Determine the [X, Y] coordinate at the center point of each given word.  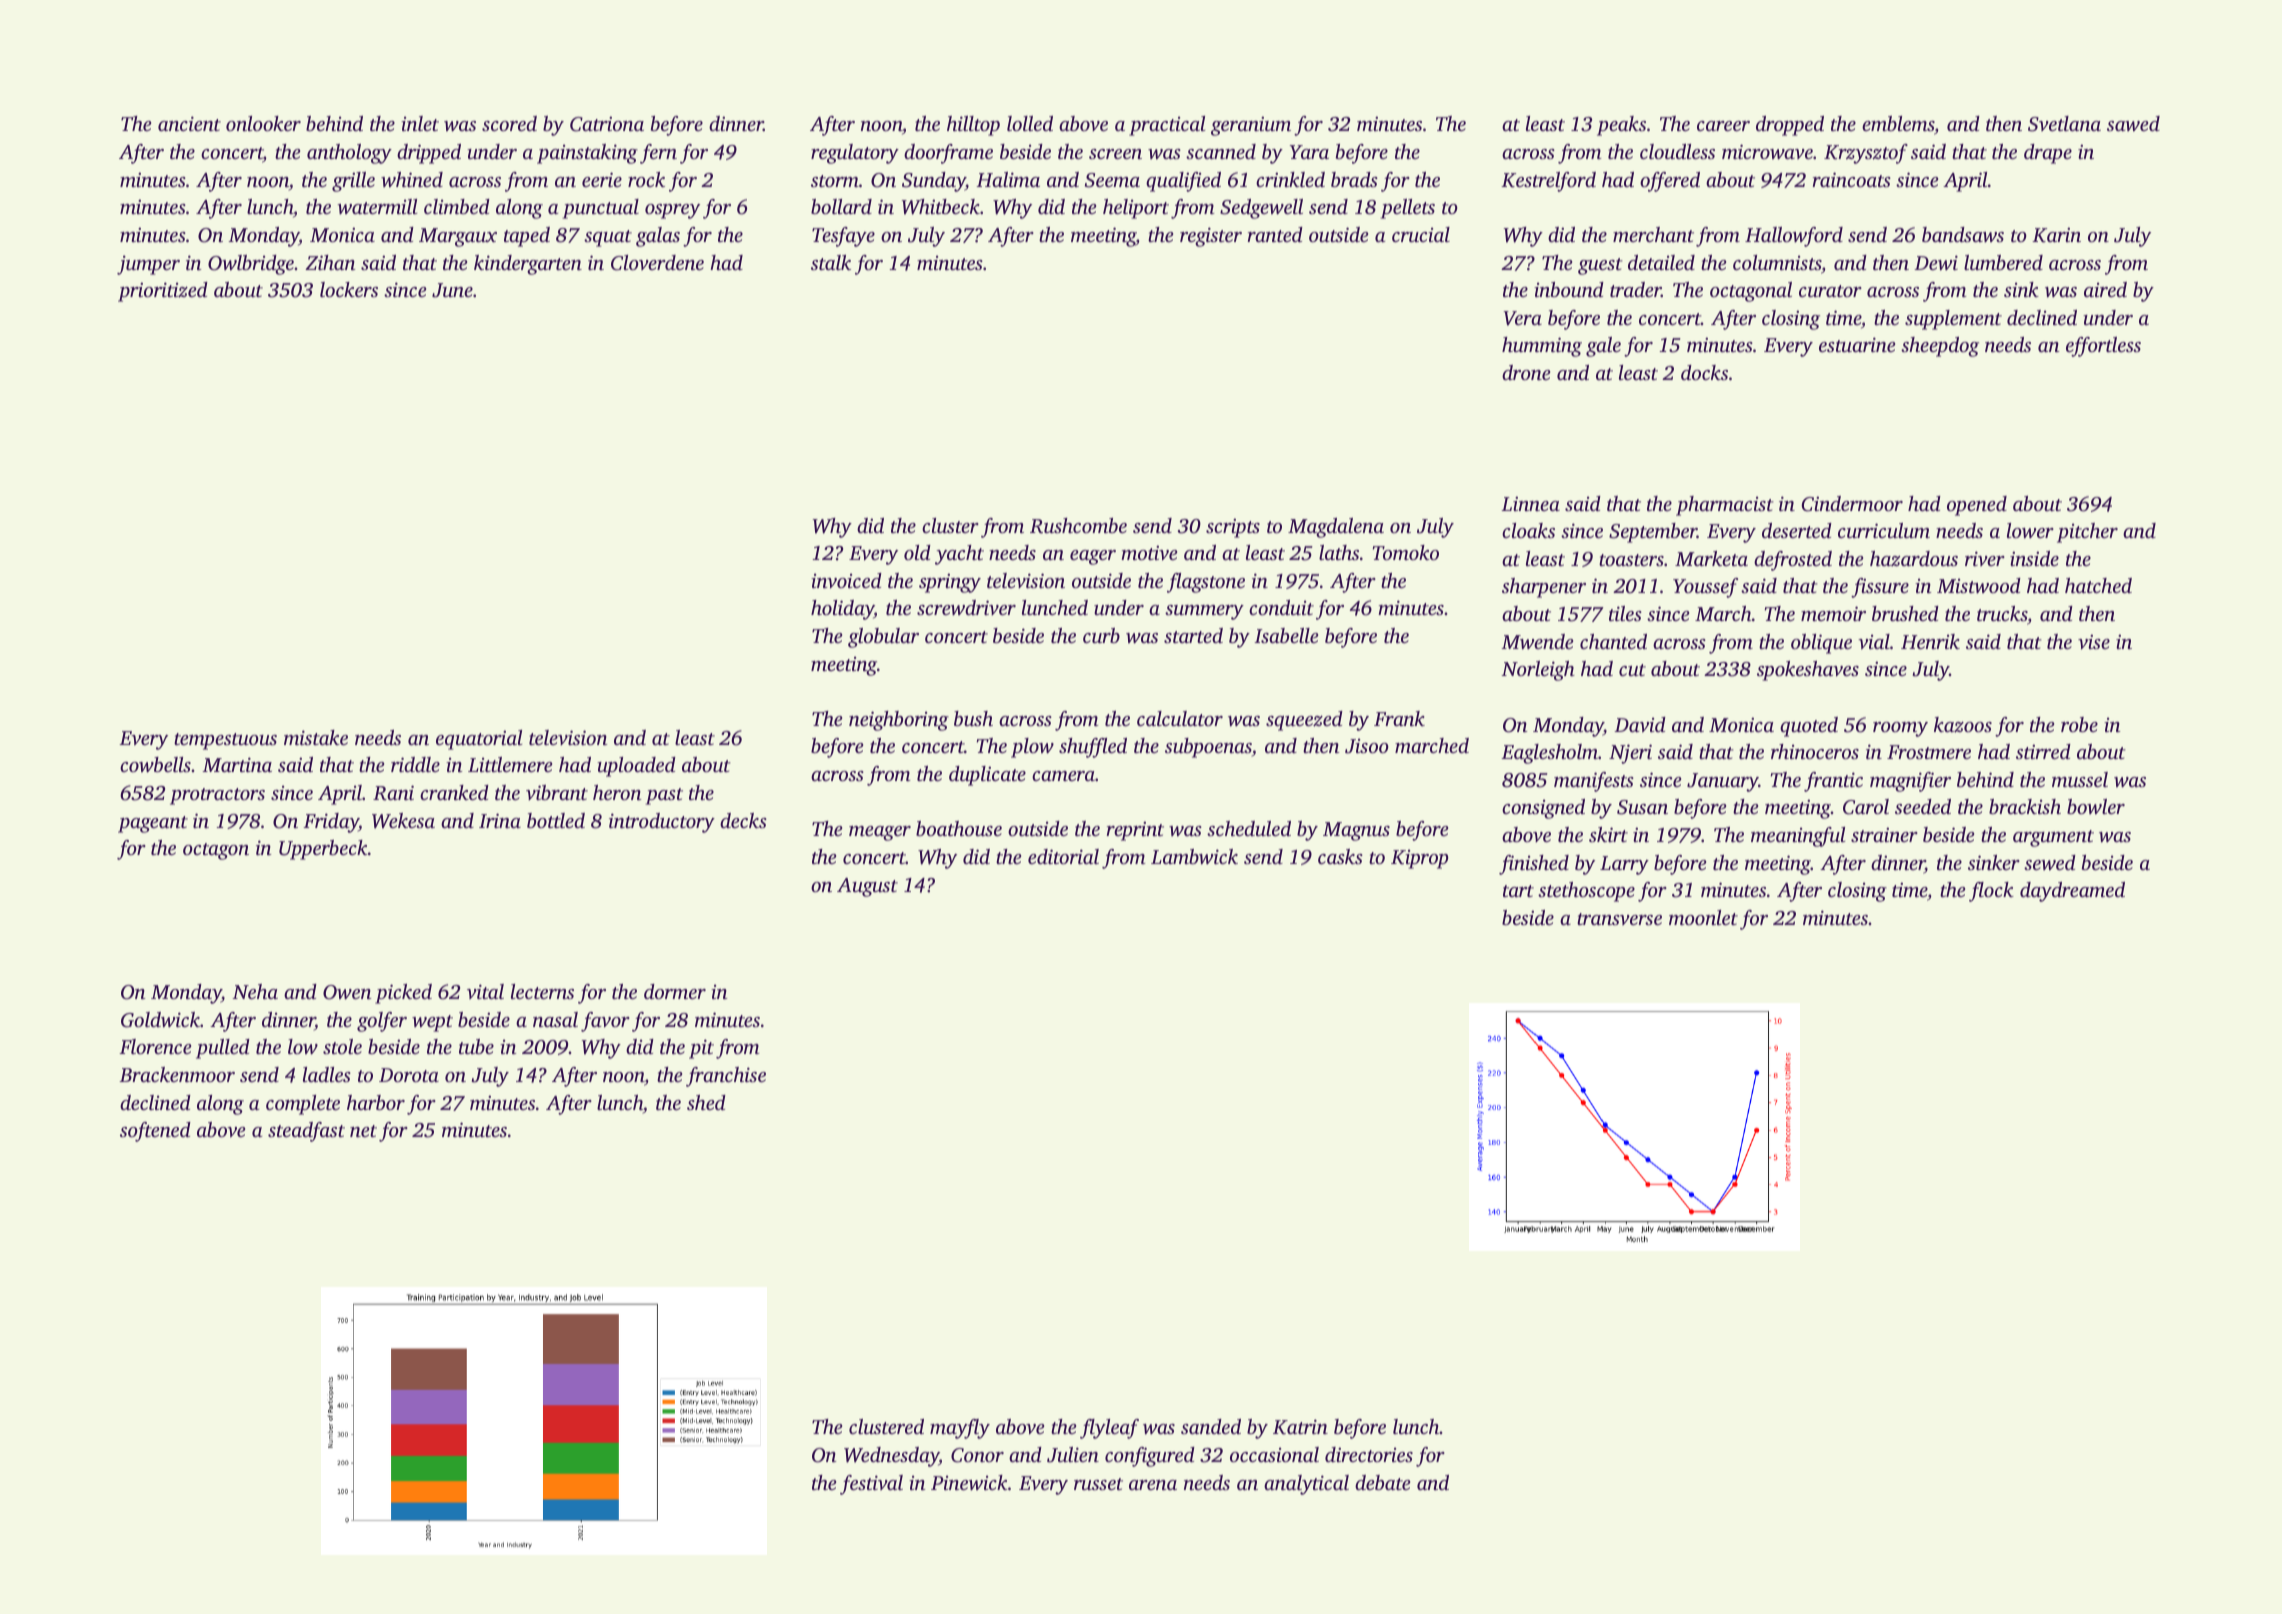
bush [973, 718]
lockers [349, 289]
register [1211, 237]
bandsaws [1963, 235]
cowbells [155, 765]
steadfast [306, 1132]
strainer [1884, 834]
